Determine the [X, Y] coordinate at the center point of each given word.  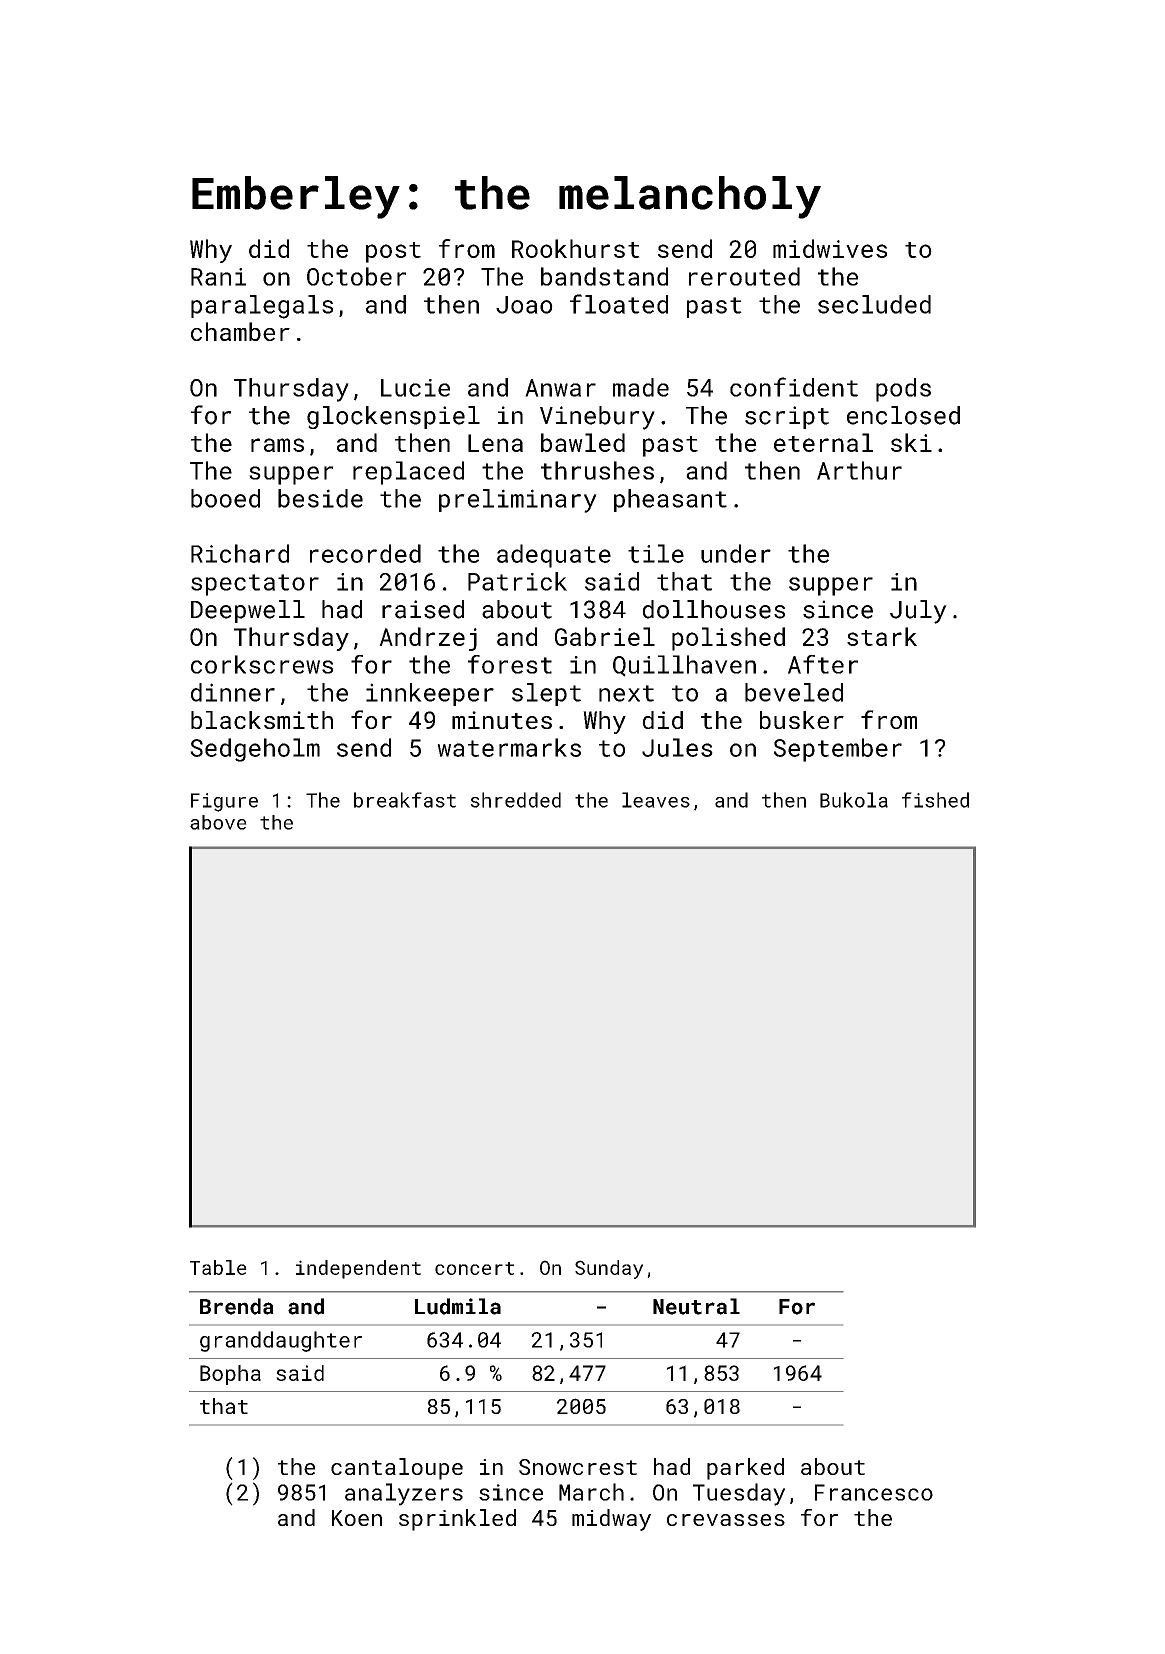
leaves [656, 800]
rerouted [744, 276]
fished [935, 800]
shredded [516, 800]
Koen [357, 1518]
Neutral [696, 1306]
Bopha [230, 1375]
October [356, 276]
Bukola [854, 800]
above [218, 822]
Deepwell [248, 611]
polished [728, 639]
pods [903, 390]
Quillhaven [684, 666]
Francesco [874, 1492]
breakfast [405, 800]
